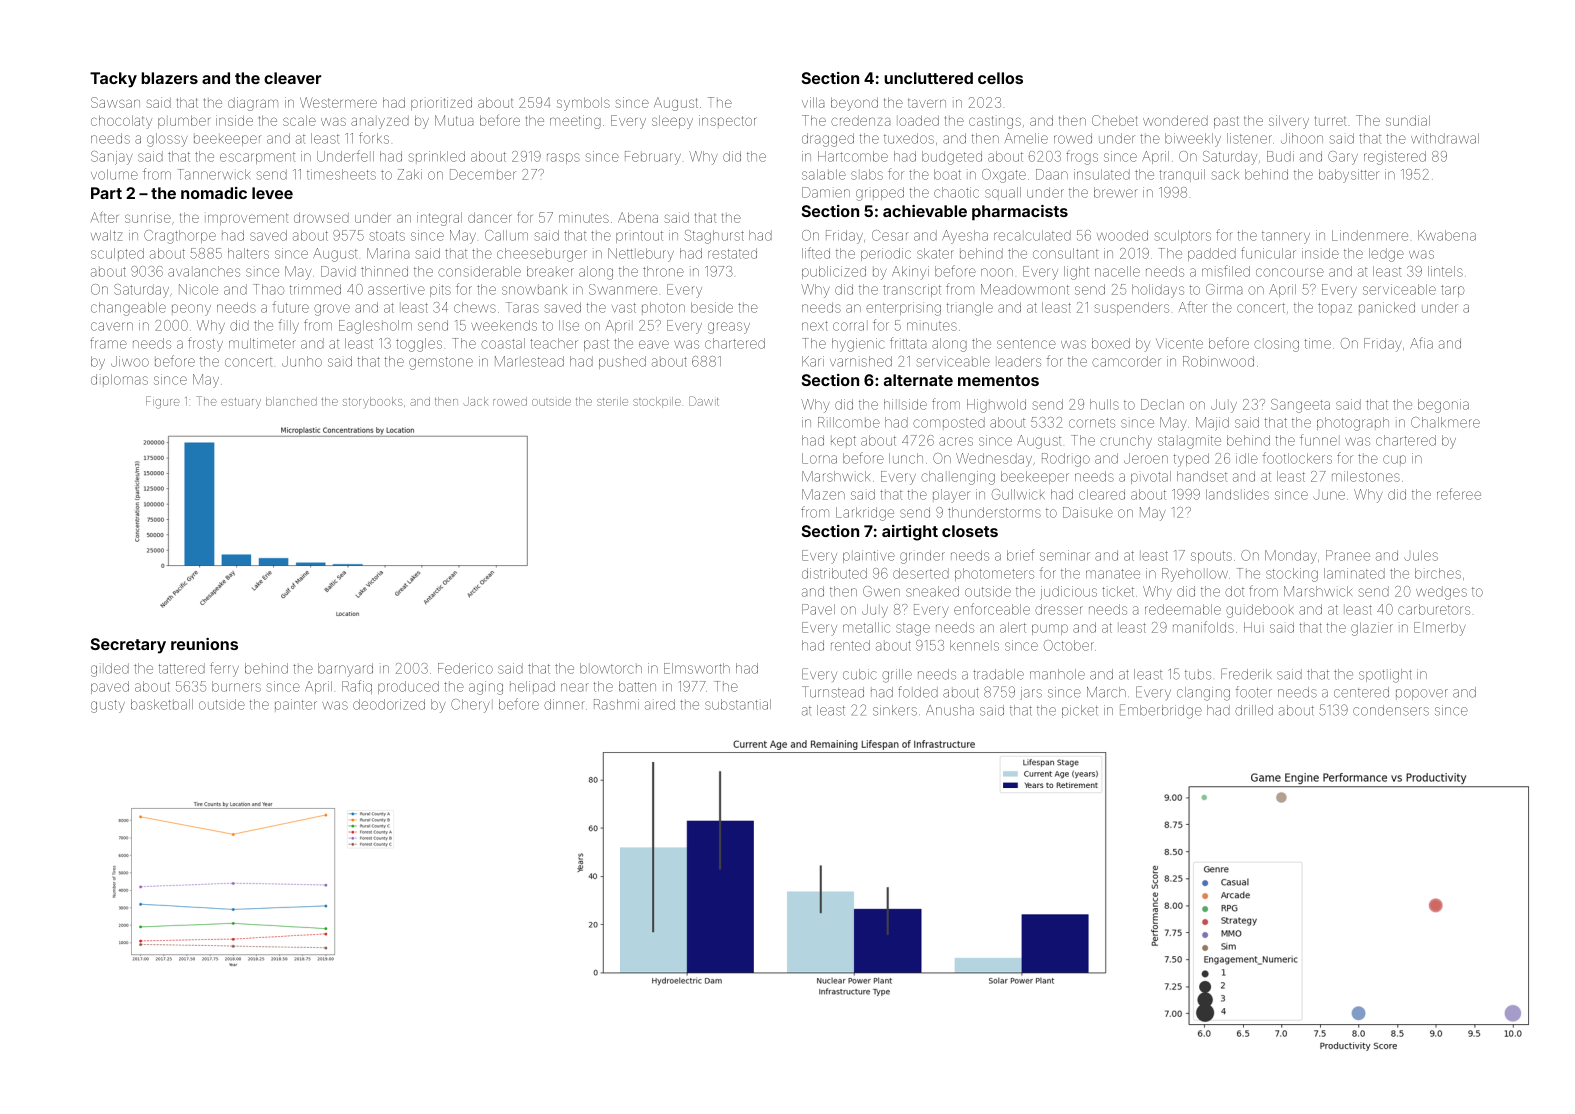  Describe the element at coordinates (184, 121) in the document. I see `plumber` at that location.
